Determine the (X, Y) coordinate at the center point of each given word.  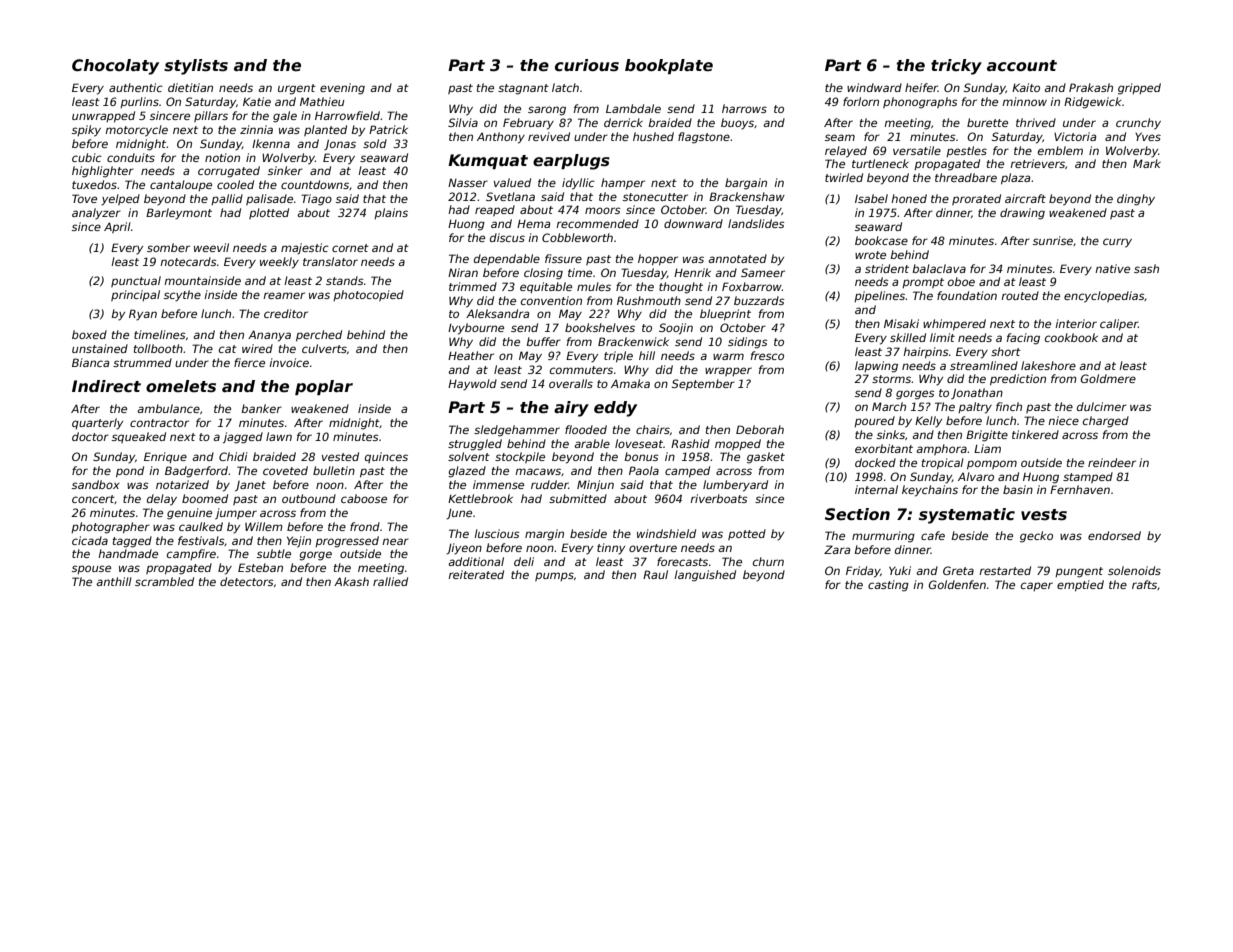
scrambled (164, 581)
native (1112, 268)
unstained (100, 348)
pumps (554, 576)
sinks (891, 434)
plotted (269, 213)
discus (507, 237)
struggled (475, 445)
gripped (1139, 89)
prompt (923, 283)
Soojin (676, 329)
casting (888, 586)
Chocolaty (115, 67)
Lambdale (633, 108)
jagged (243, 438)
